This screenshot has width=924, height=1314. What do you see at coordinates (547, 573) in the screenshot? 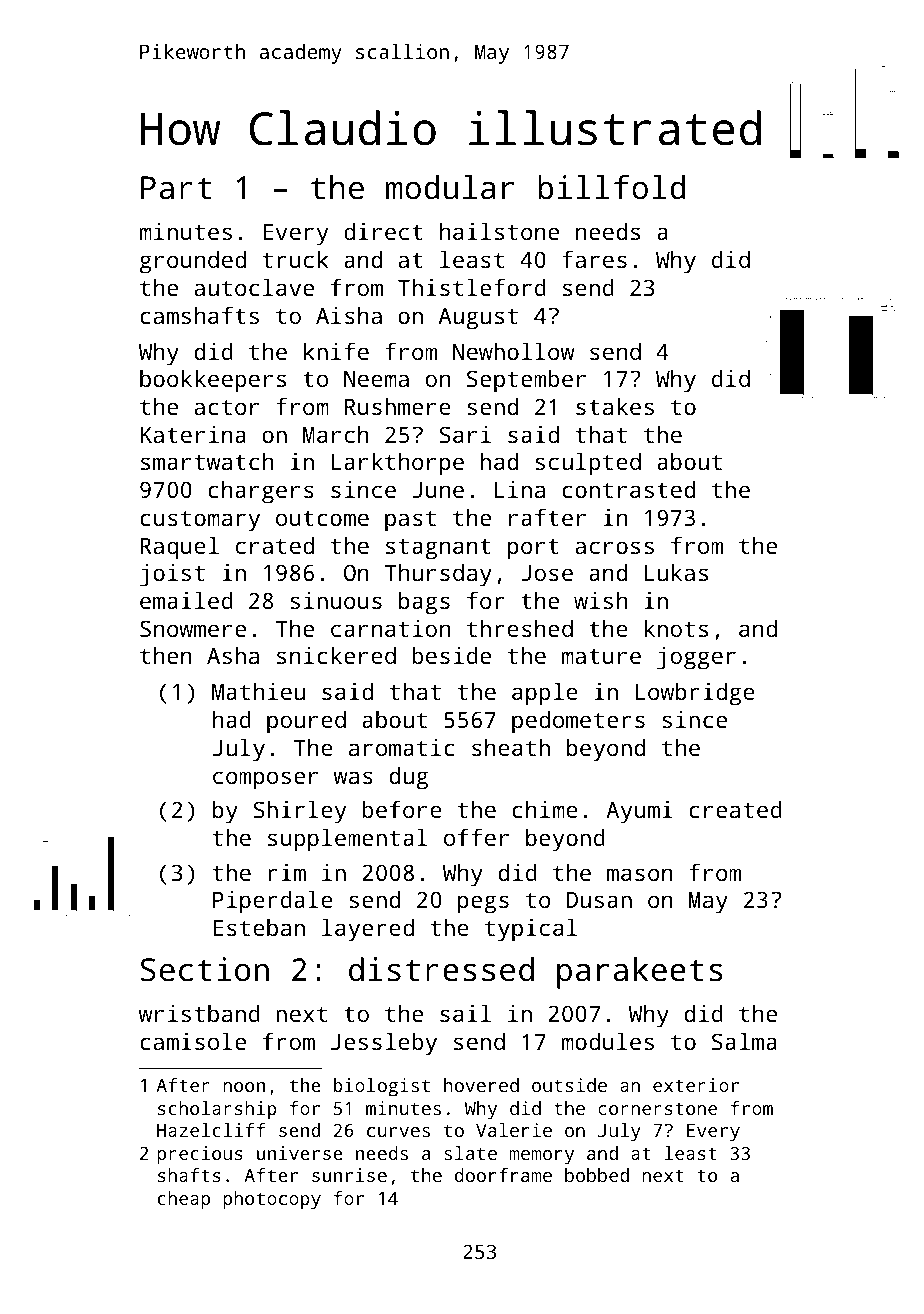
I see `Jose` at bounding box center [547, 573].
